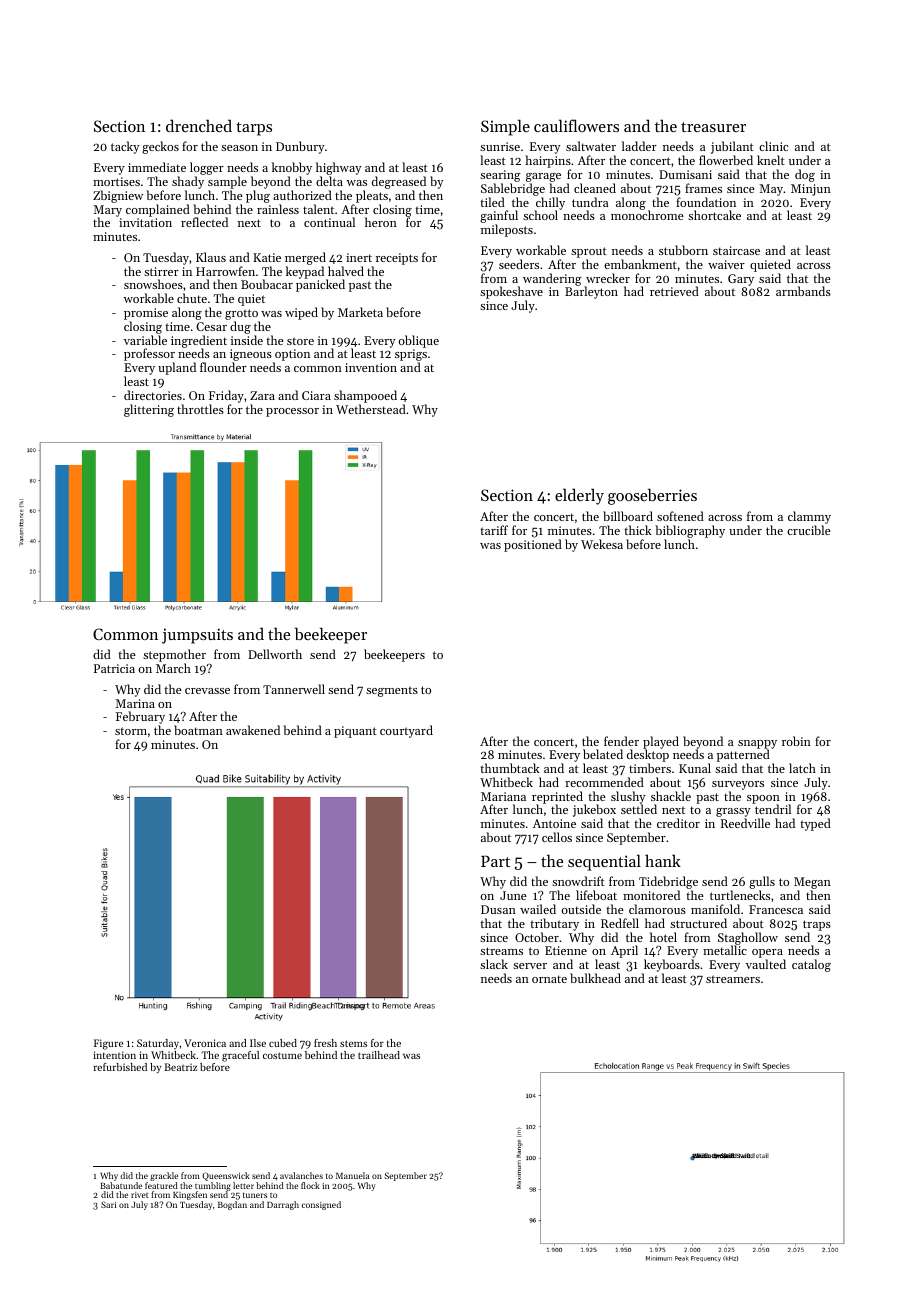  I want to click on fender, so click(621, 741).
